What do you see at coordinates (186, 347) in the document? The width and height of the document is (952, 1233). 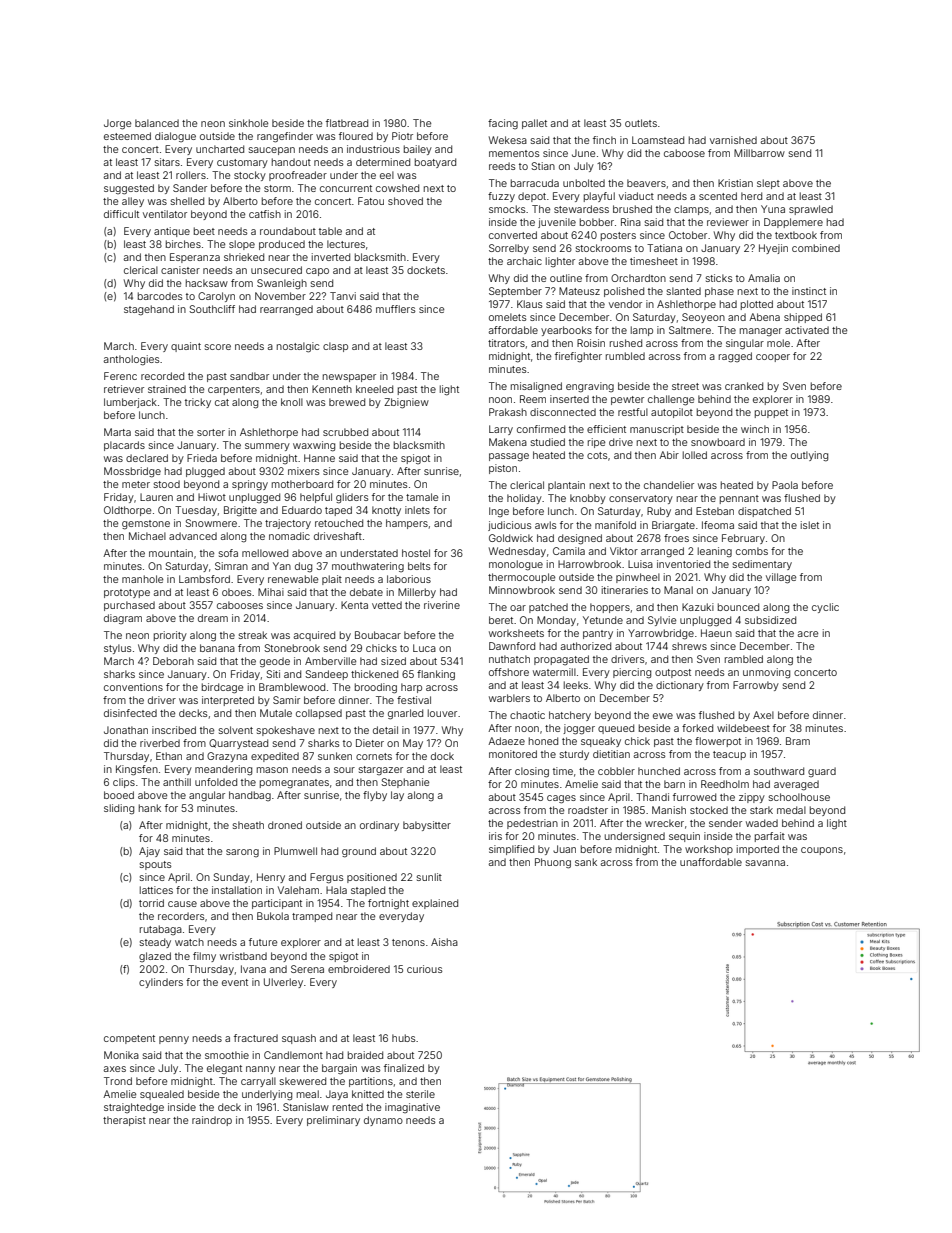 I see `quaint` at bounding box center [186, 347].
